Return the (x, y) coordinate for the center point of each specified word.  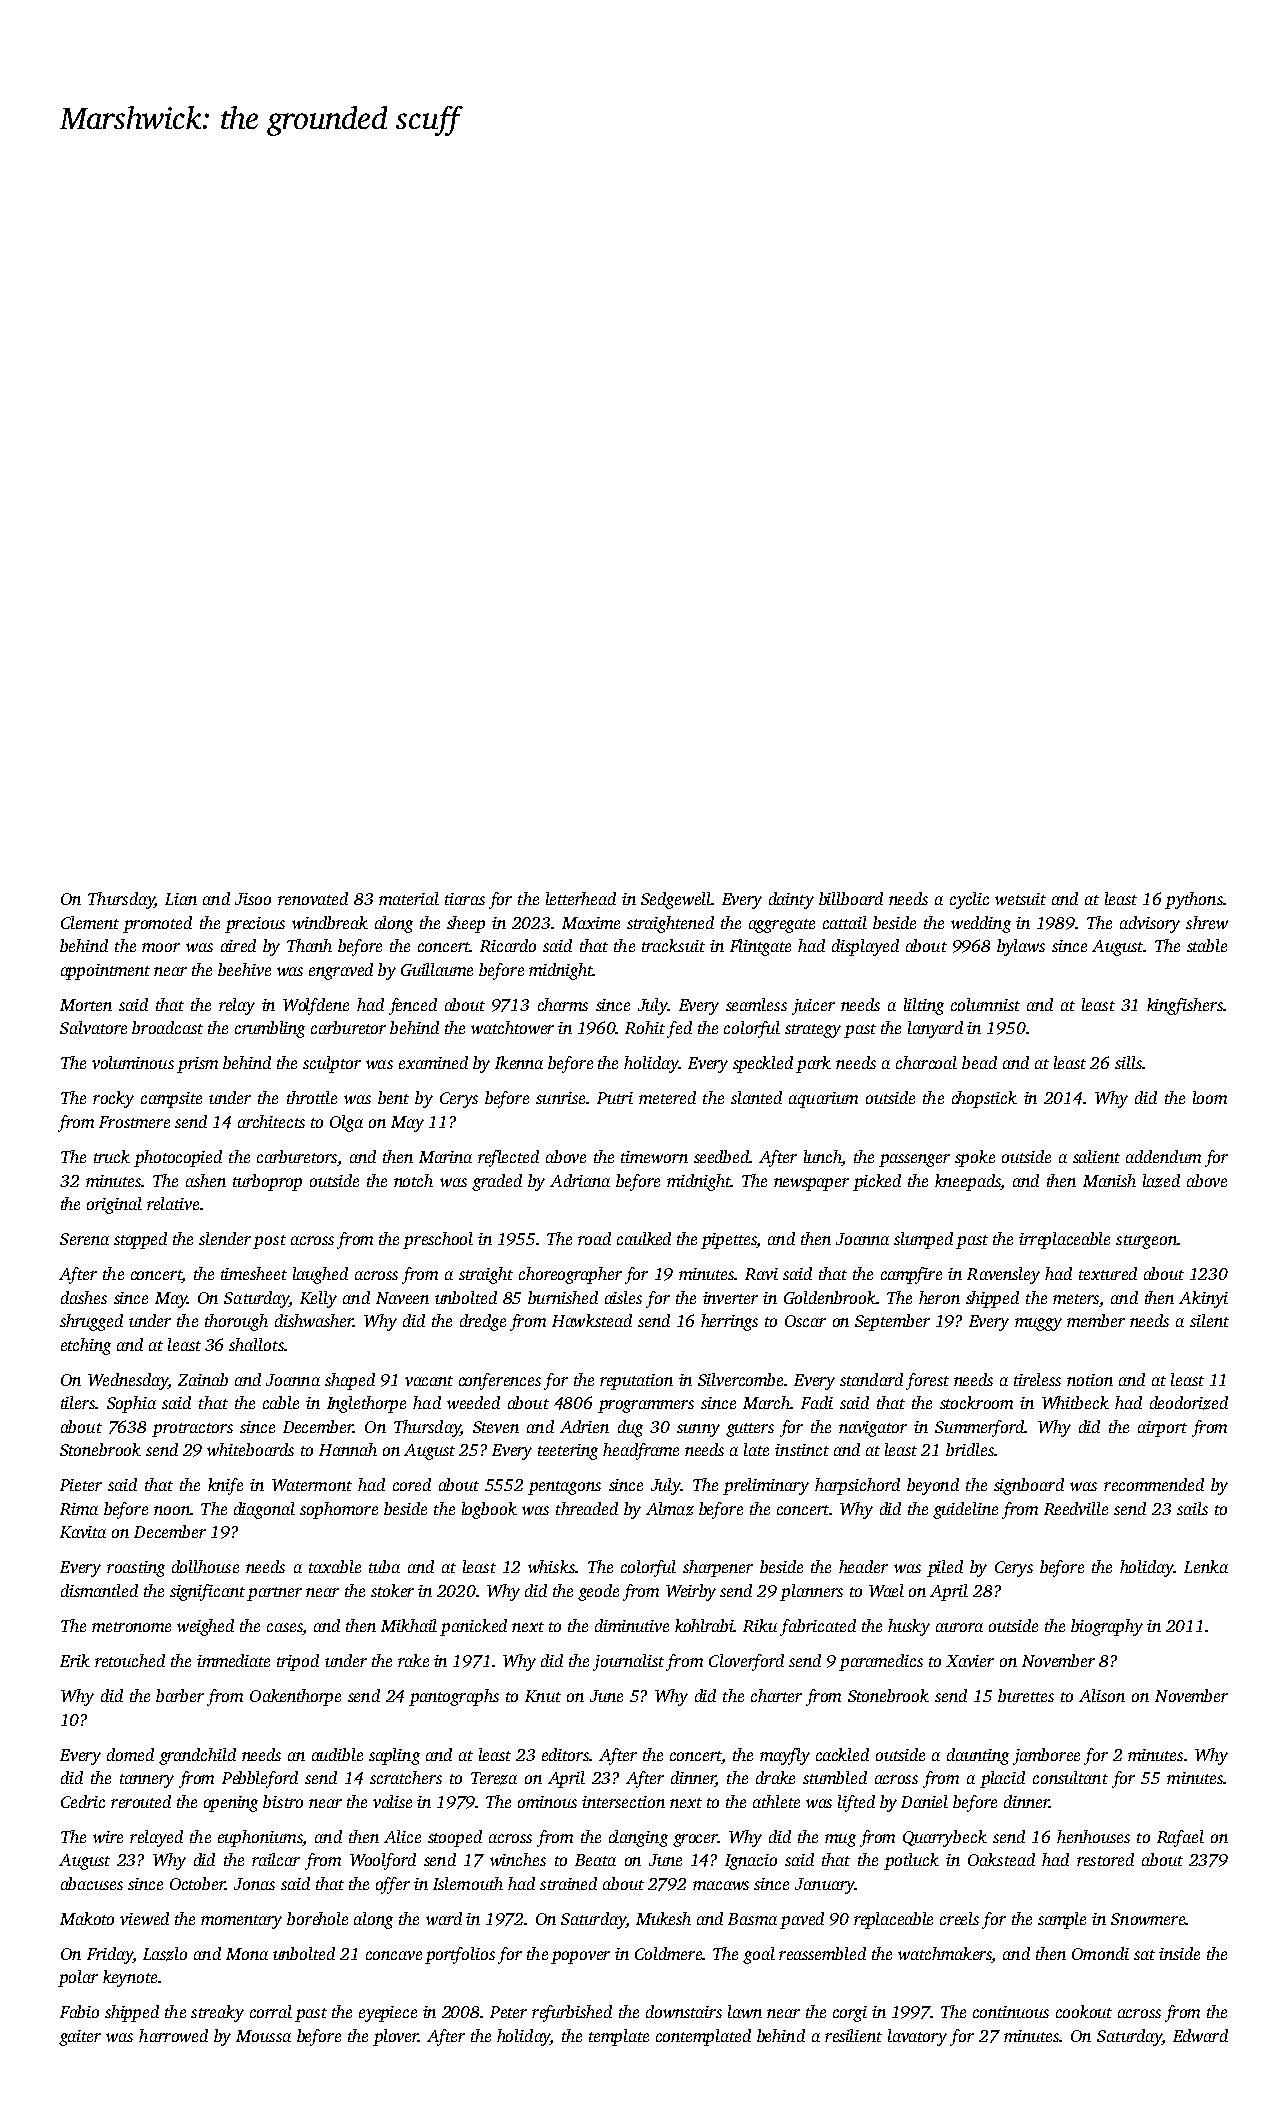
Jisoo (253, 899)
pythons (1194, 900)
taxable (335, 1566)
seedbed (722, 1156)
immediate (233, 1660)
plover (395, 2037)
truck (112, 1156)
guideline (965, 1510)
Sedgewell (676, 900)
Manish (1109, 1180)
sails (1192, 1508)
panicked (473, 1627)
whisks (551, 1566)
